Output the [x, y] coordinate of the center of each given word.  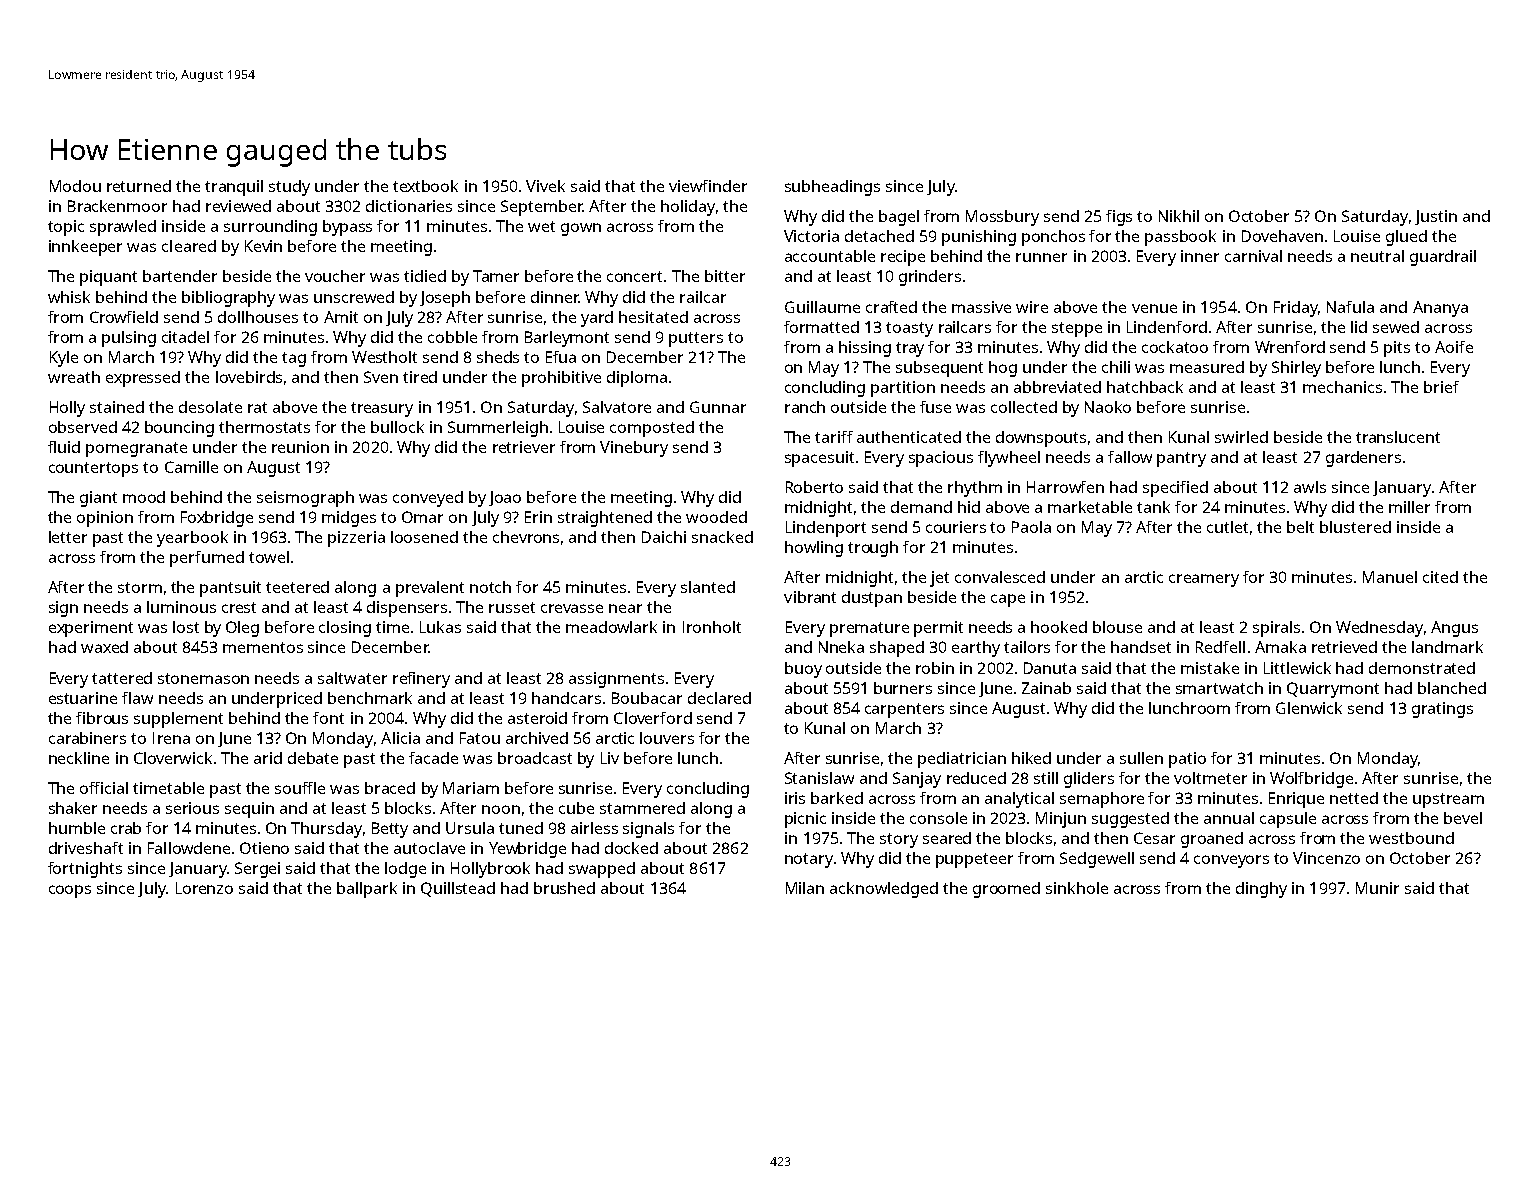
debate [313, 758]
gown [581, 229]
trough [873, 549]
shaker [73, 808]
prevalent [430, 589]
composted [652, 429]
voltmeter [1210, 778]
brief [1441, 387]
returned [139, 186]
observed [83, 427]
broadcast [535, 758]
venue [1154, 308]
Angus [1454, 629]
